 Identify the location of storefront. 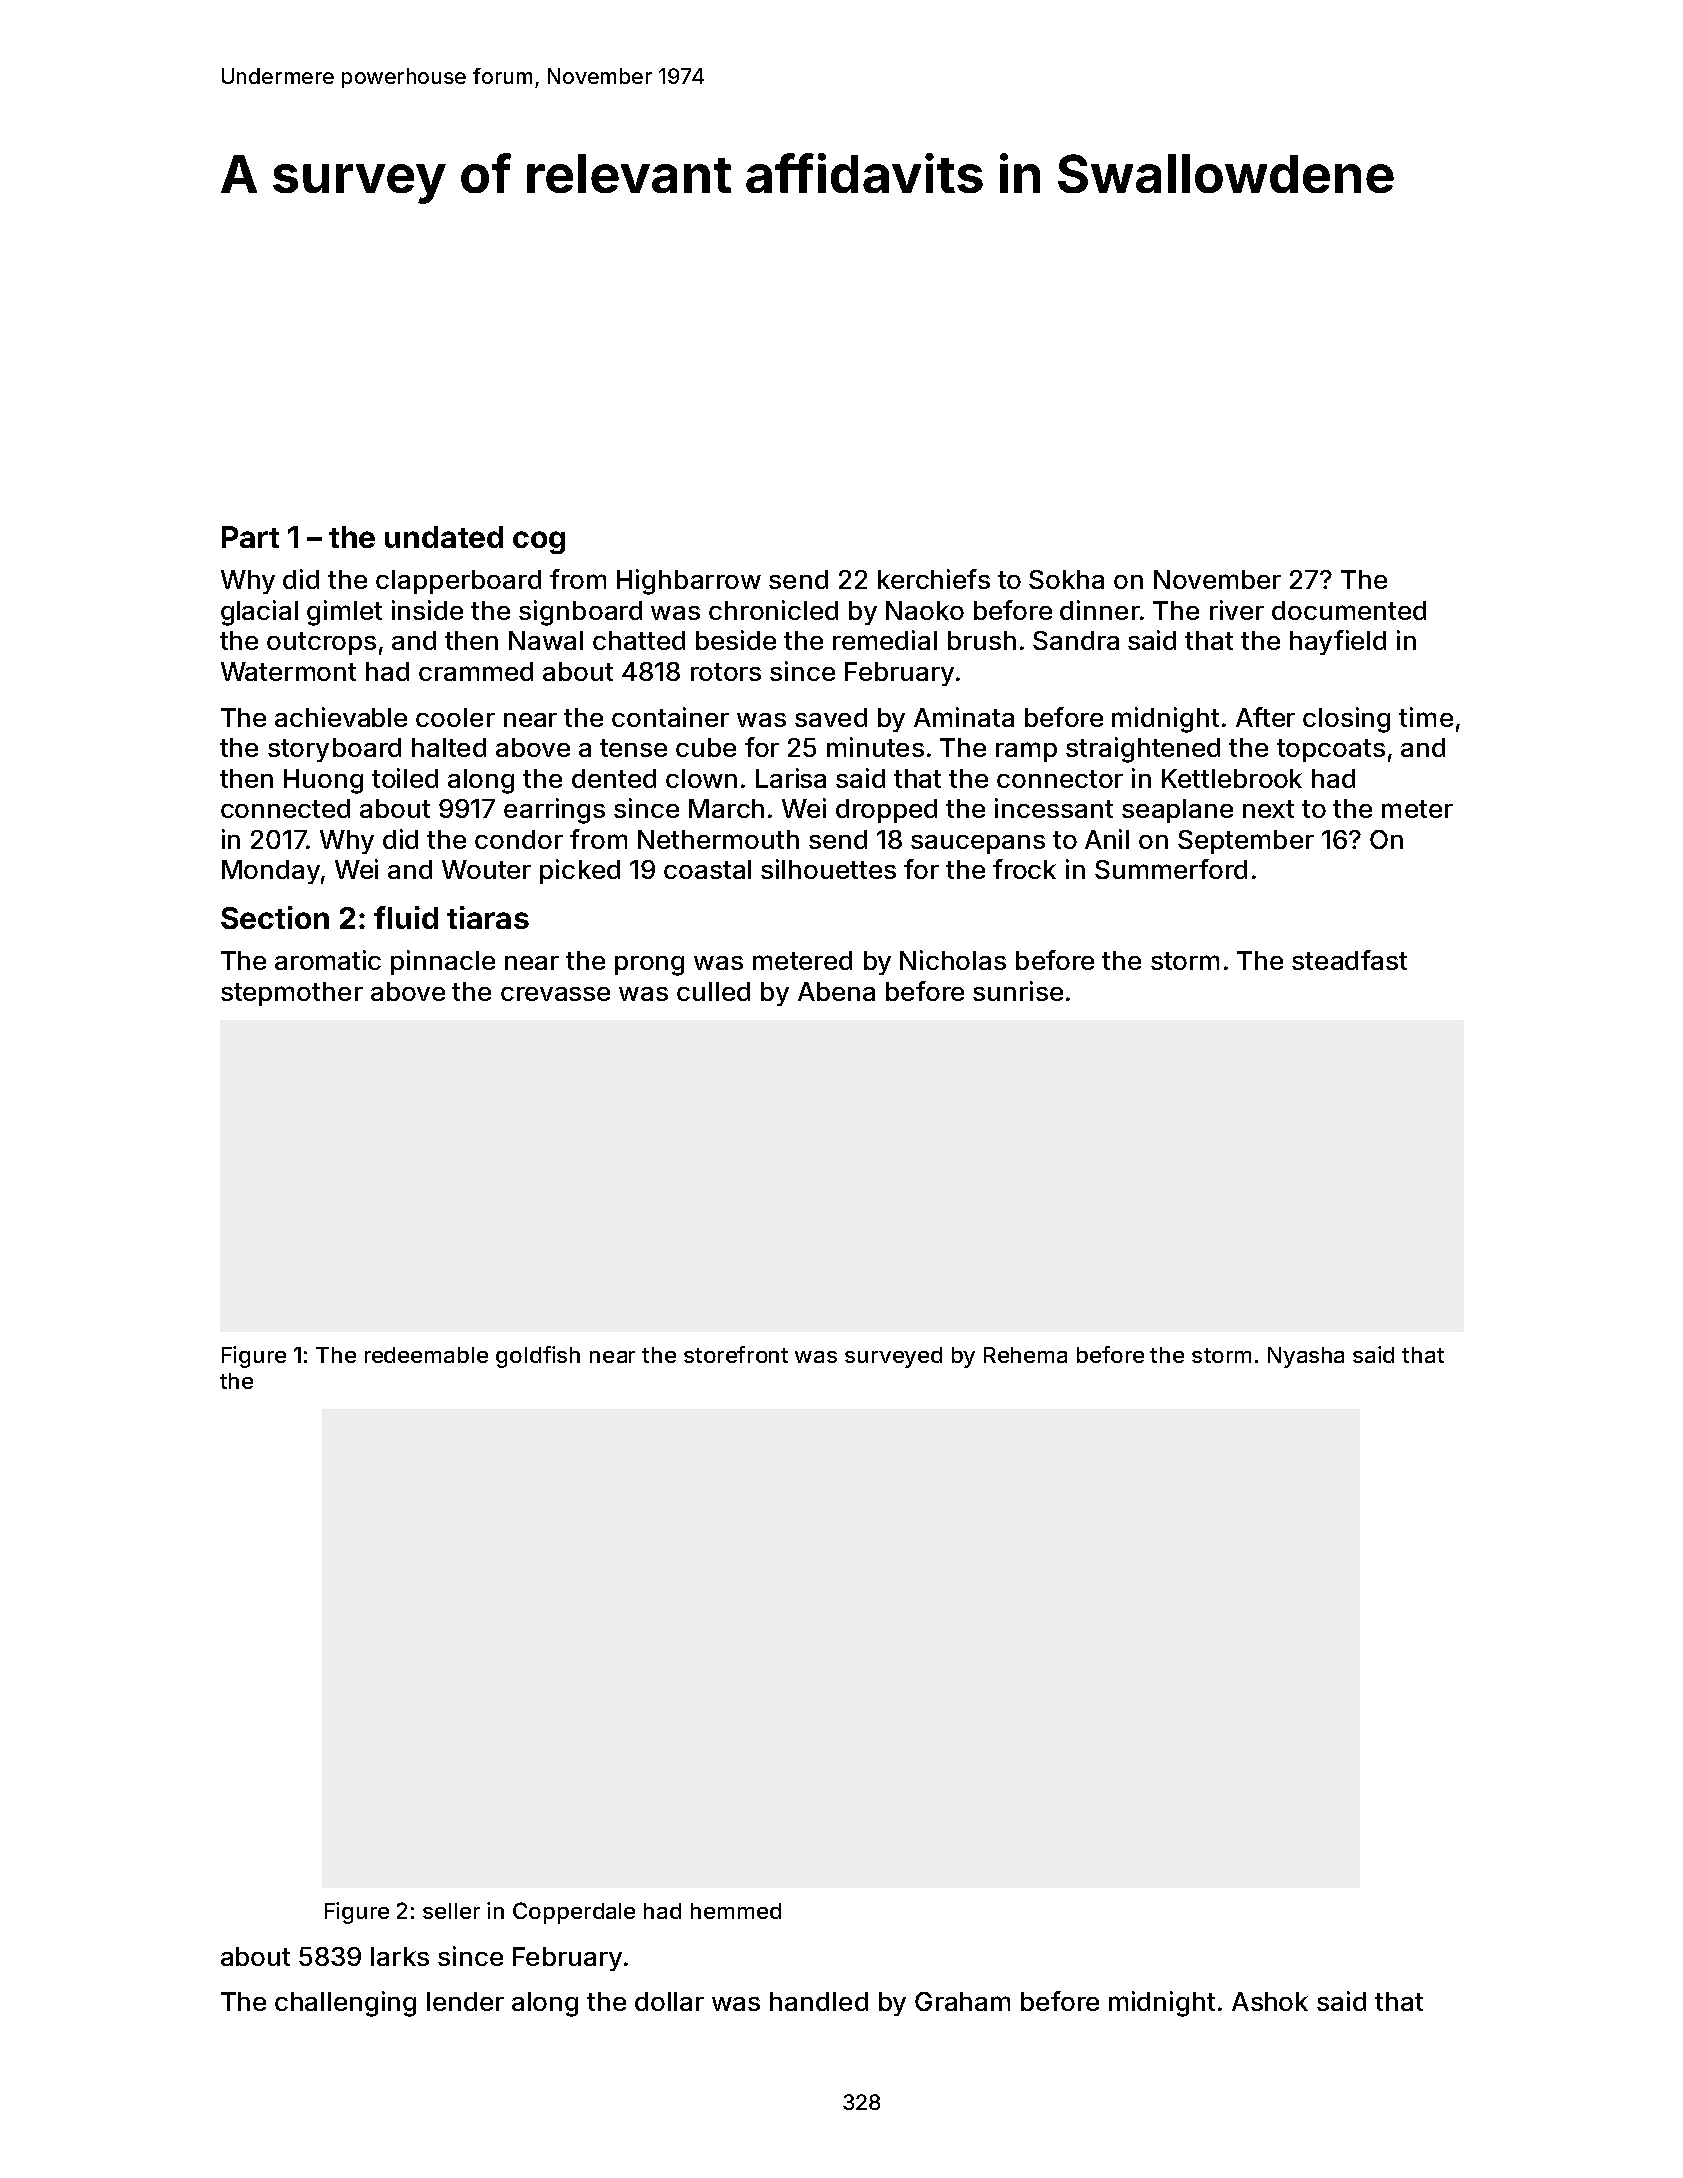
(736, 1354).
